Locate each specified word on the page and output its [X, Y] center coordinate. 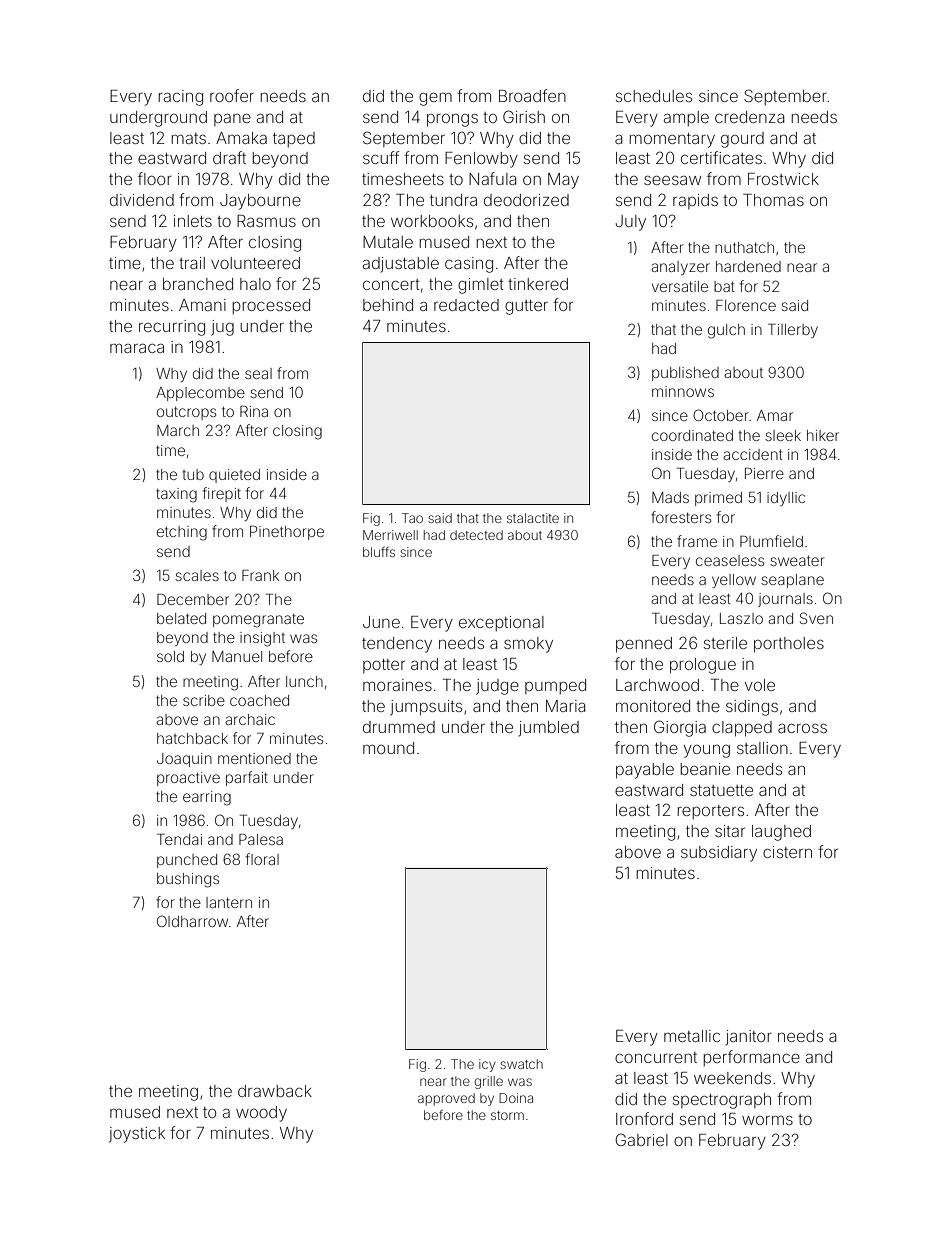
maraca [137, 348]
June [381, 622]
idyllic [786, 499]
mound [388, 748]
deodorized [526, 200]
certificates [721, 157]
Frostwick [783, 179]
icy [487, 1065]
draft [229, 157]
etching [182, 533]
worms [767, 1120]
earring [207, 798]
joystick [137, 1135]
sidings [752, 708]
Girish [524, 116]
